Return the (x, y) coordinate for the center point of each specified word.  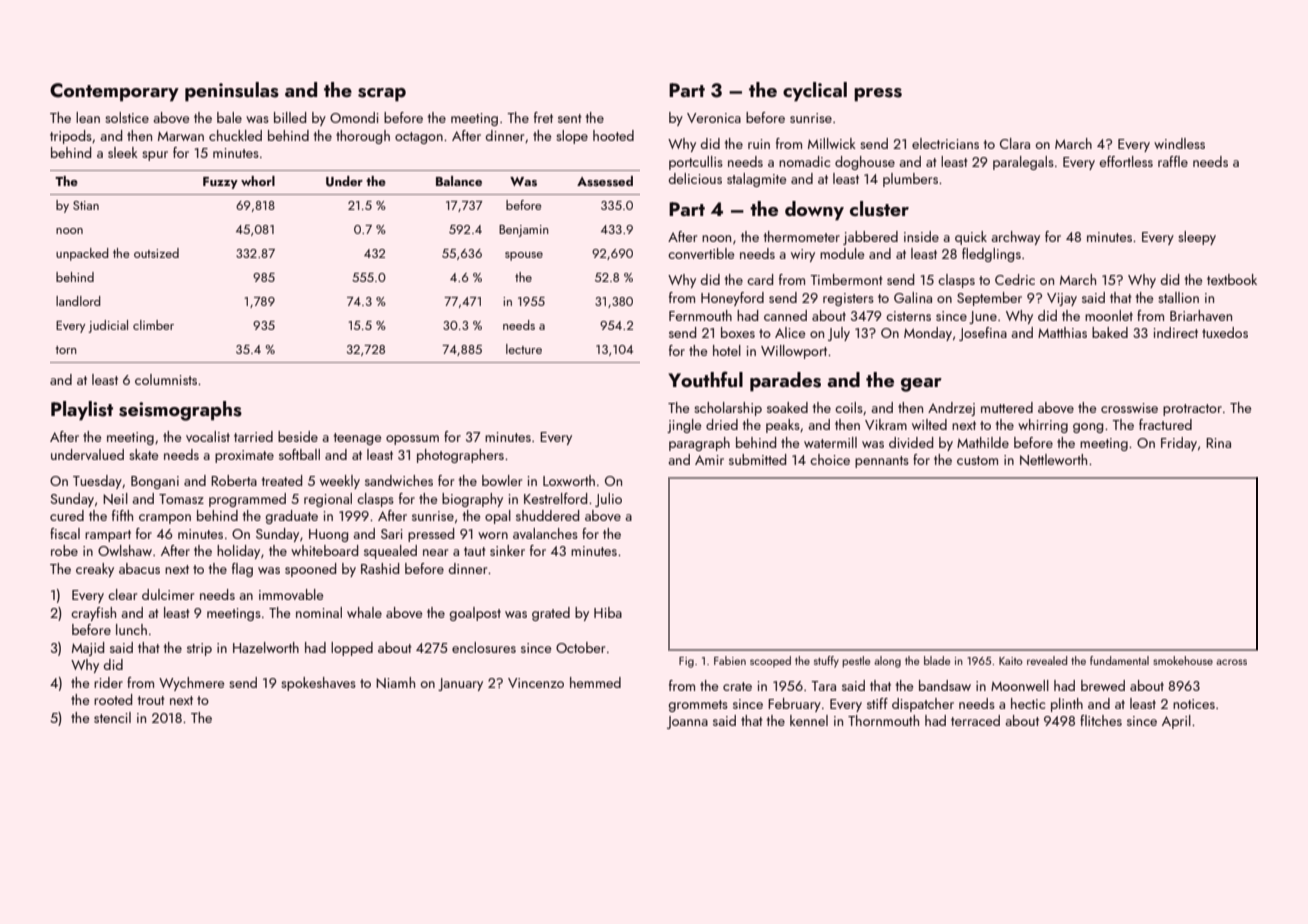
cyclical (815, 92)
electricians (945, 143)
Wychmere (191, 684)
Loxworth (569, 480)
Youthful (705, 379)
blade (937, 660)
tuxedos (1225, 332)
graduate (291, 517)
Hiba (608, 612)
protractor (1192, 410)
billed (290, 117)
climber (153, 325)
